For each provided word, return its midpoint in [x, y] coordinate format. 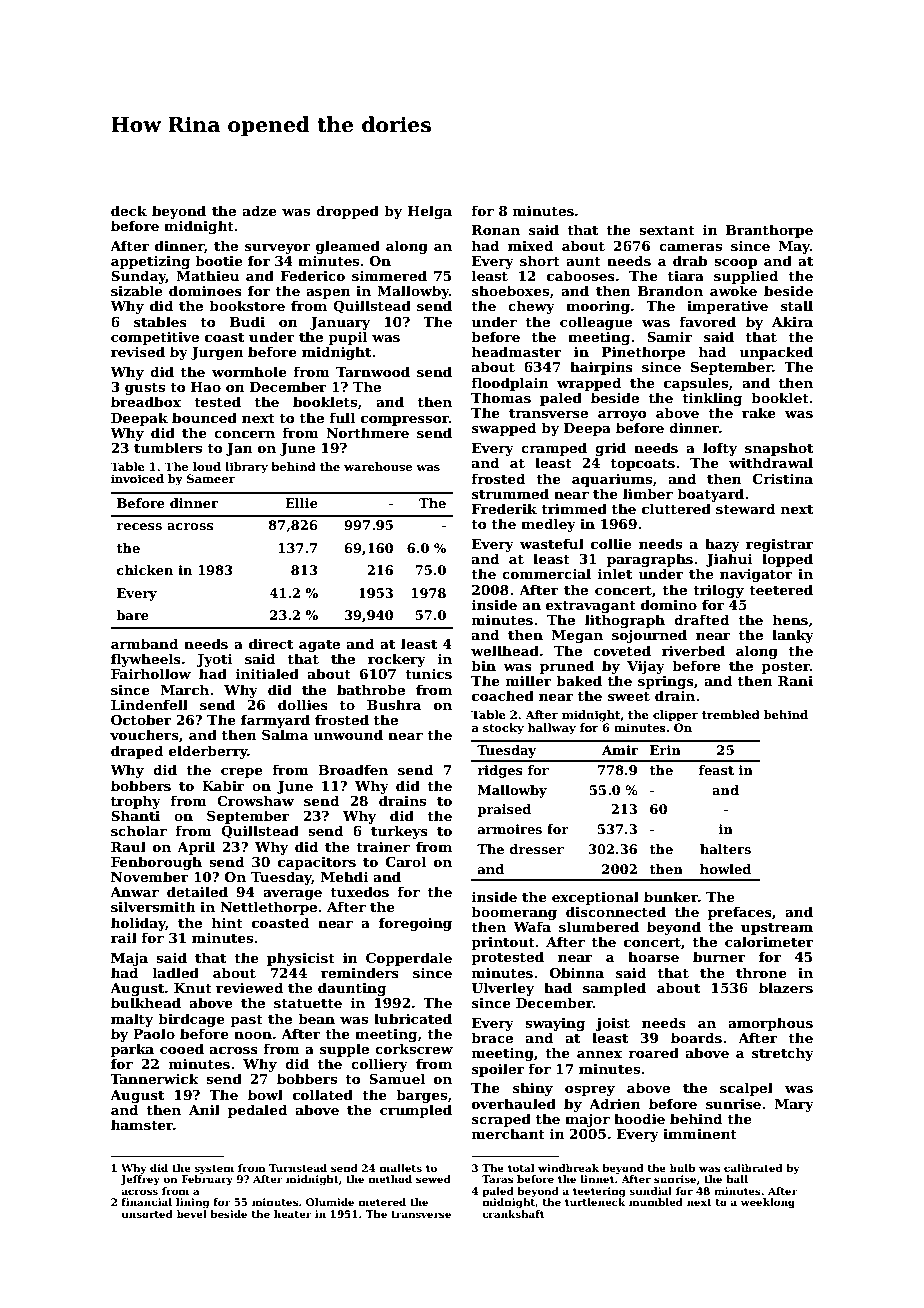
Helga [430, 212]
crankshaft [513, 1214]
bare [132, 615]
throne [761, 972]
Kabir [223, 785]
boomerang [514, 913]
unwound [348, 734]
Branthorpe [769, 231]
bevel [192, 1214]
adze [260, 210]
